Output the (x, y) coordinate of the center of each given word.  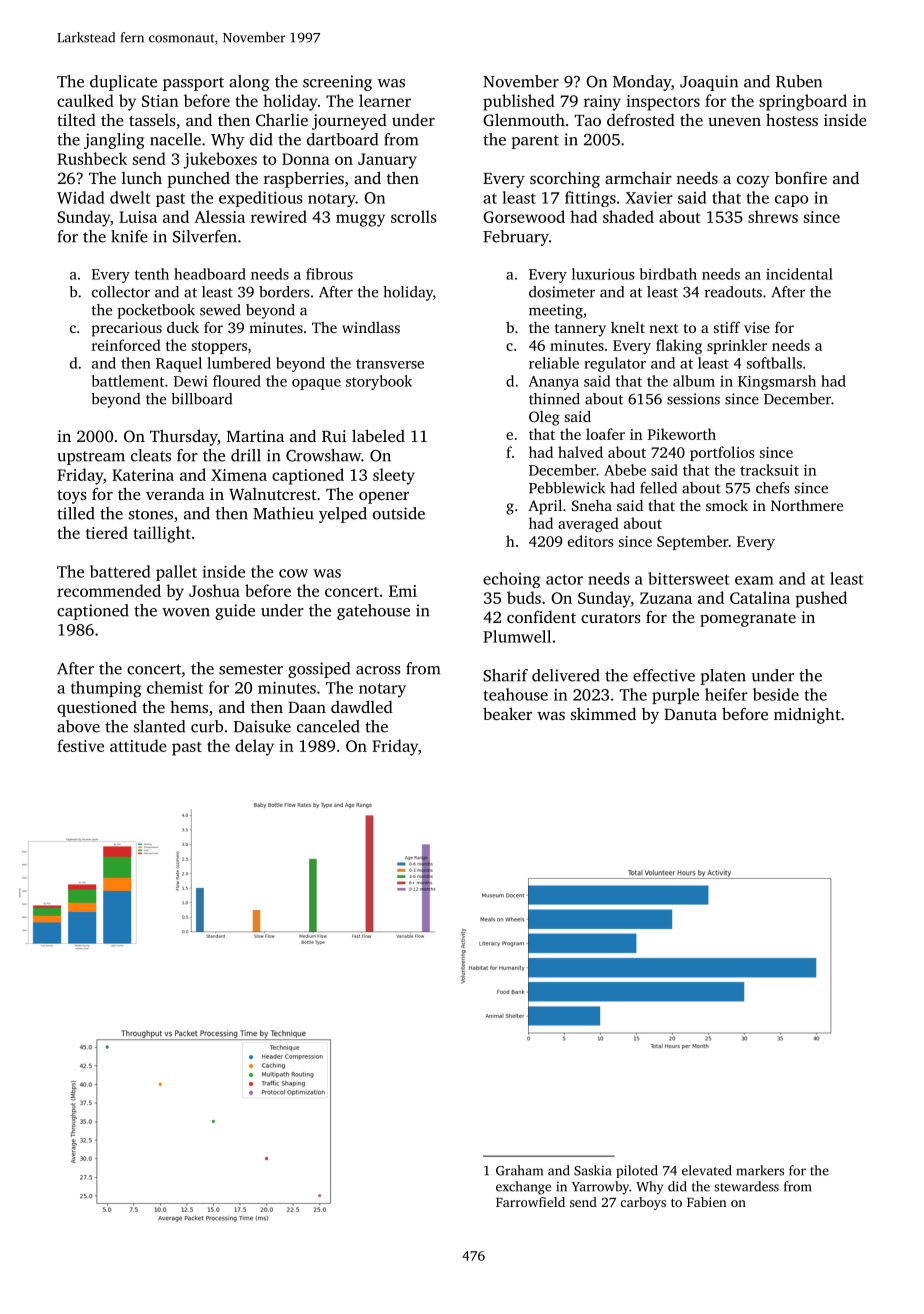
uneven (734, 122)
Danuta (690, 714)
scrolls (414, 216)
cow (293, 573)
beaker (507, 713)
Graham (519, 1170)
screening (337, 83)
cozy (753, 182)
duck (183, 327)
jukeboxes (220, 160)
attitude (138, 745)
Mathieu (283, 513)
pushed (821, 599)
